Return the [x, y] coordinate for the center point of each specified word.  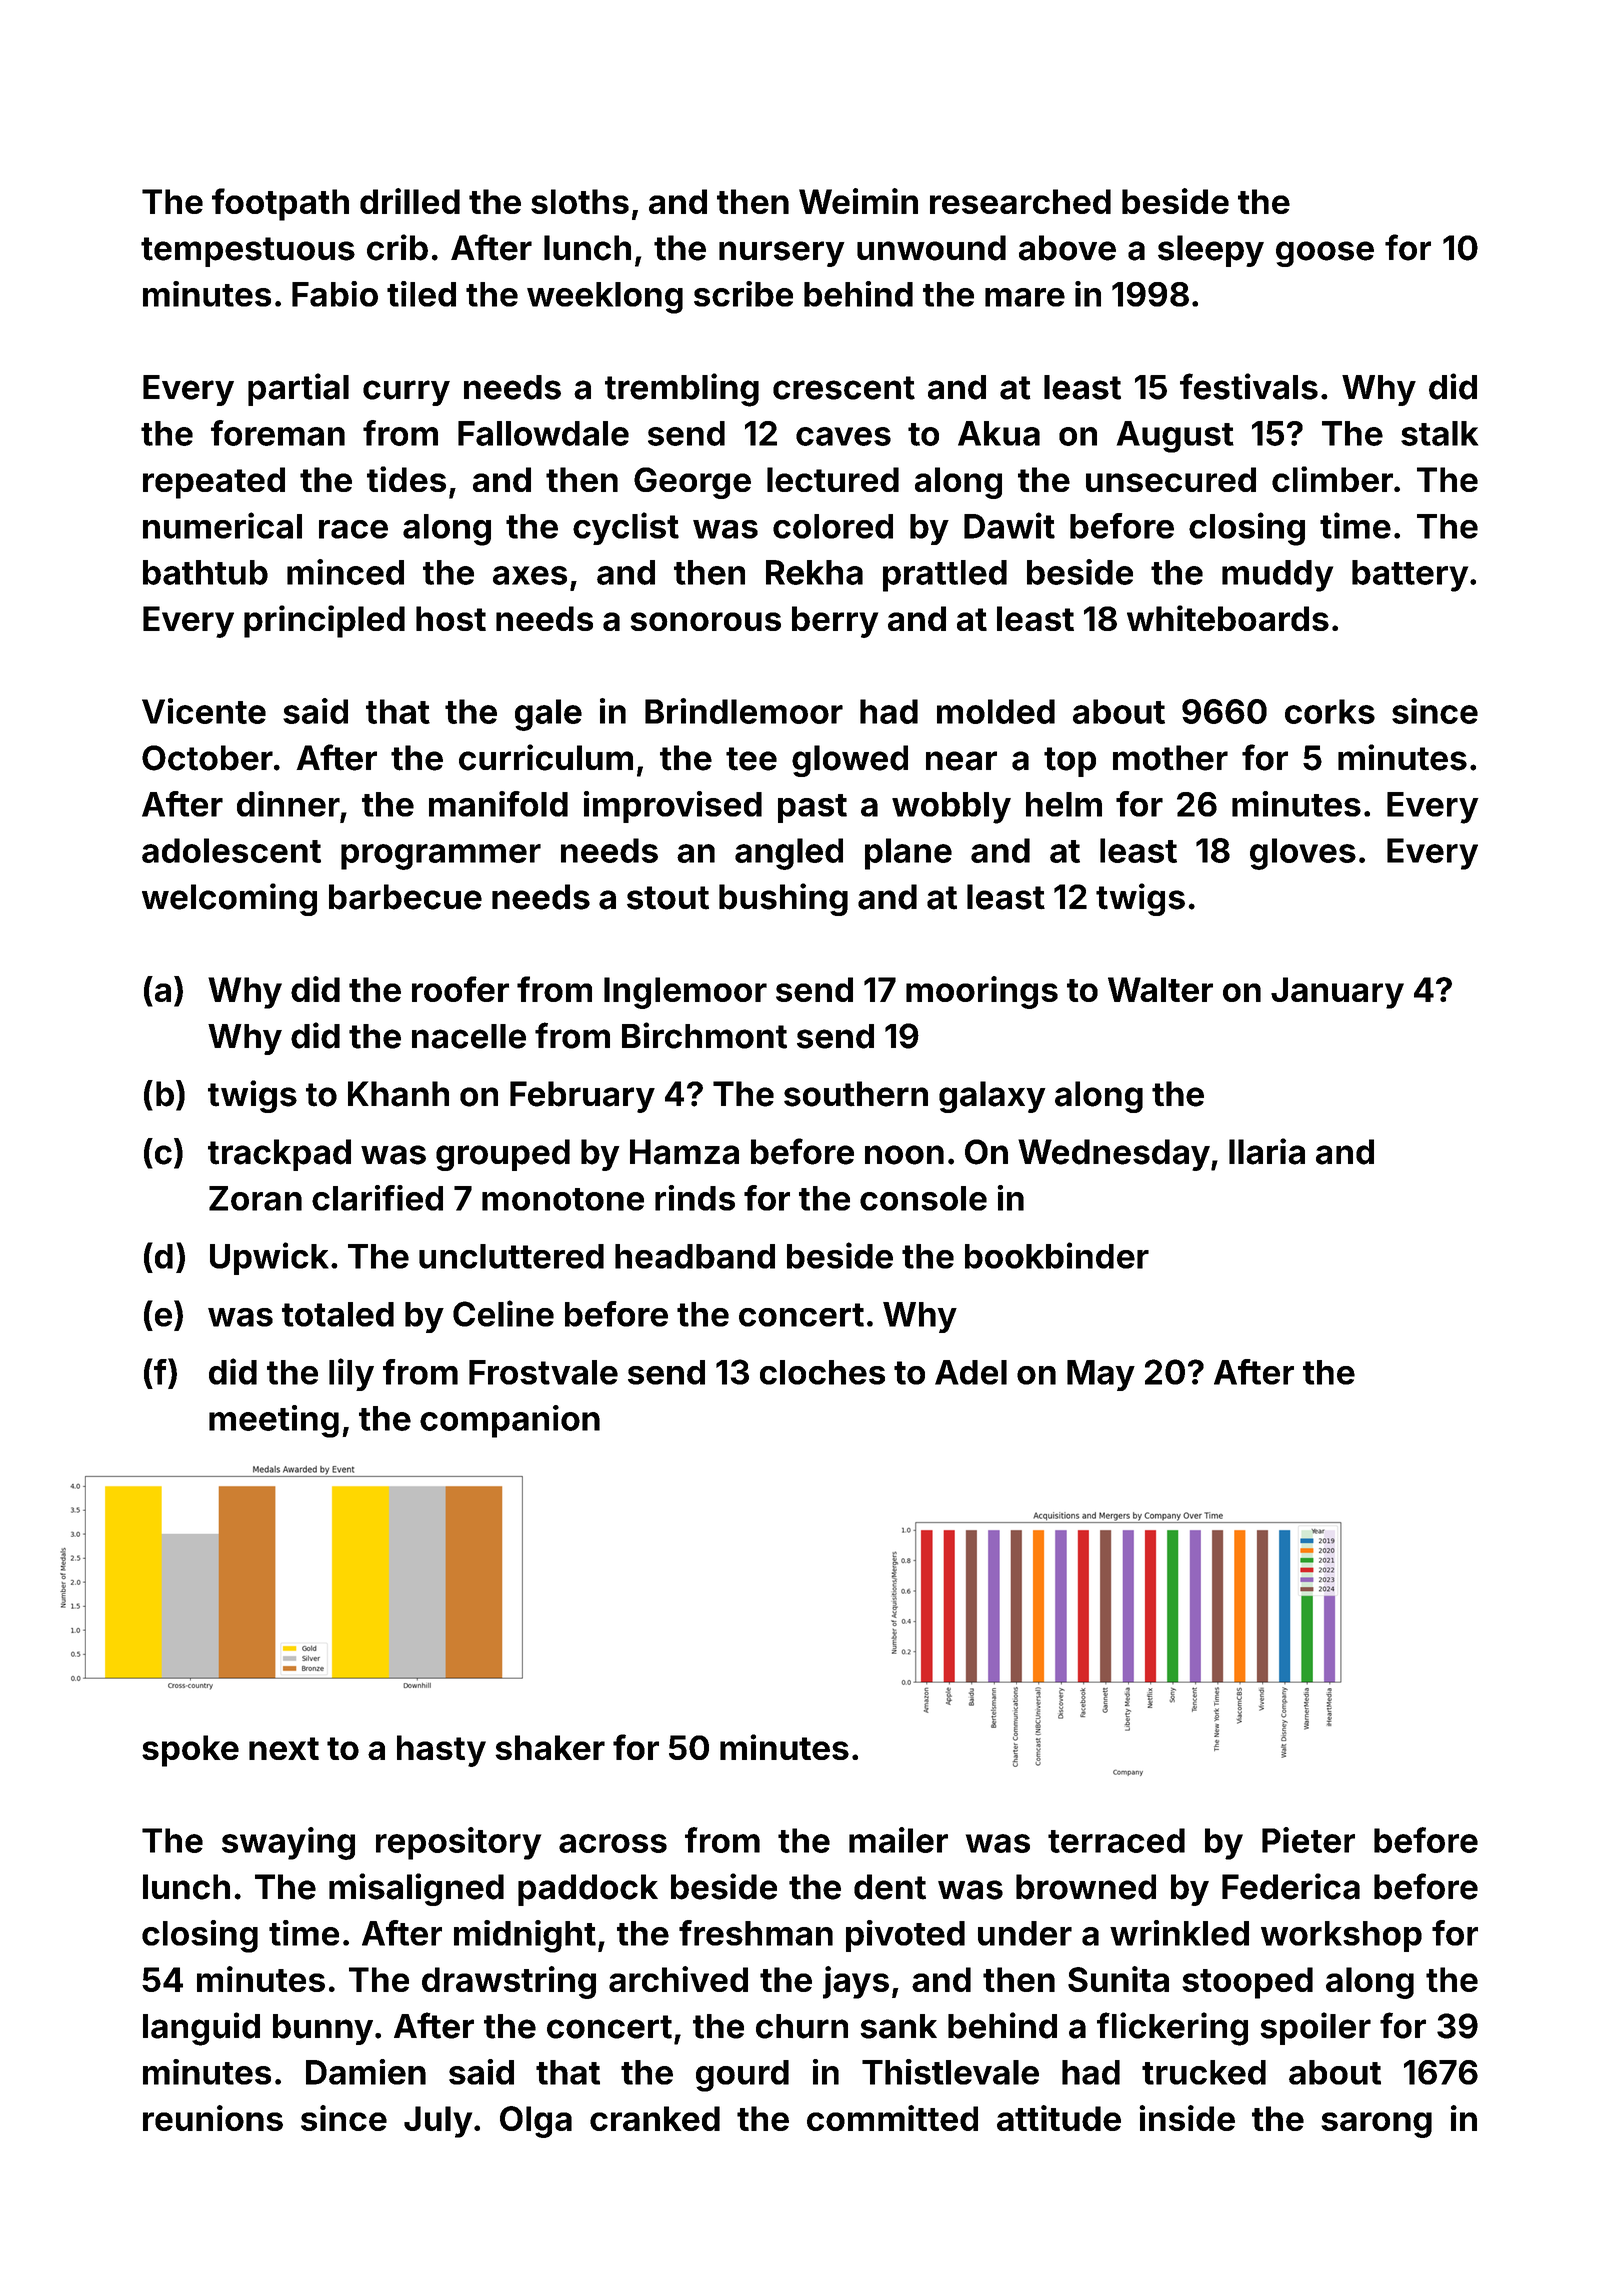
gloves [1303, 854]
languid [201, 2029]
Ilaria [1267, 1151]
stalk [1439, 433]
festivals [1249, 386]
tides [406, 479]
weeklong [605, 298]
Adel [971, 1372]
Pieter [1308, 1840]
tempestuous [248, 252]
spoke [190, 1751]
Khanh [398, 1094]
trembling [682, 390]
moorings [982, 992]
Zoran [255, 1198]
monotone [563, 1199]
